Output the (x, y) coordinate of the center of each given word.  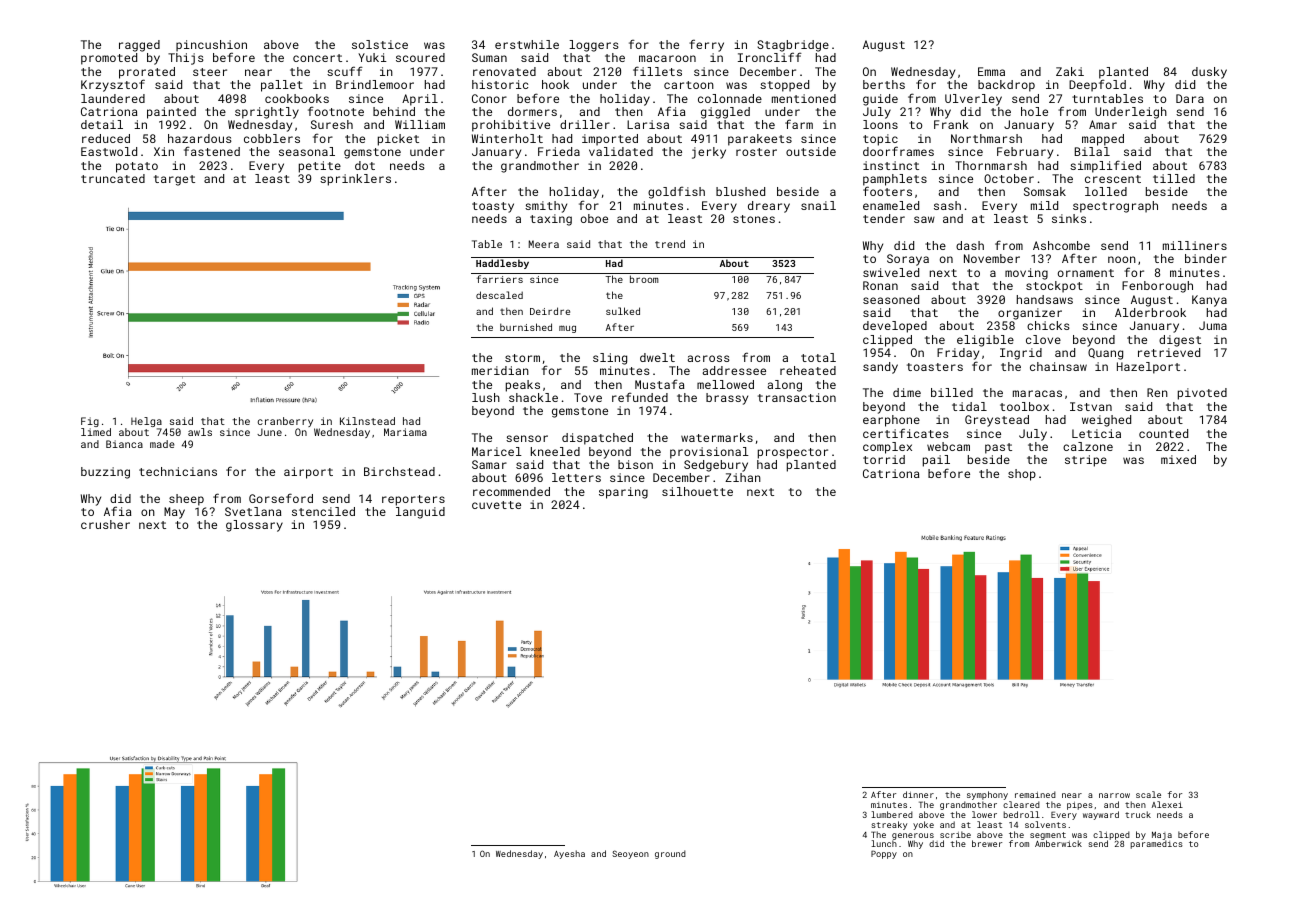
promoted (109, 59)
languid (420, 513)
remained (1035, 794)
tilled (1174, 178)
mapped (1103, 140)
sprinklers (355, 180)
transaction (797, 397)
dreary (769, 207)
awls (200, 432)
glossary (254, 526)
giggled (725, 113)
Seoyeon (630, 854)
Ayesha (569, 854)
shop (1022, 475)
